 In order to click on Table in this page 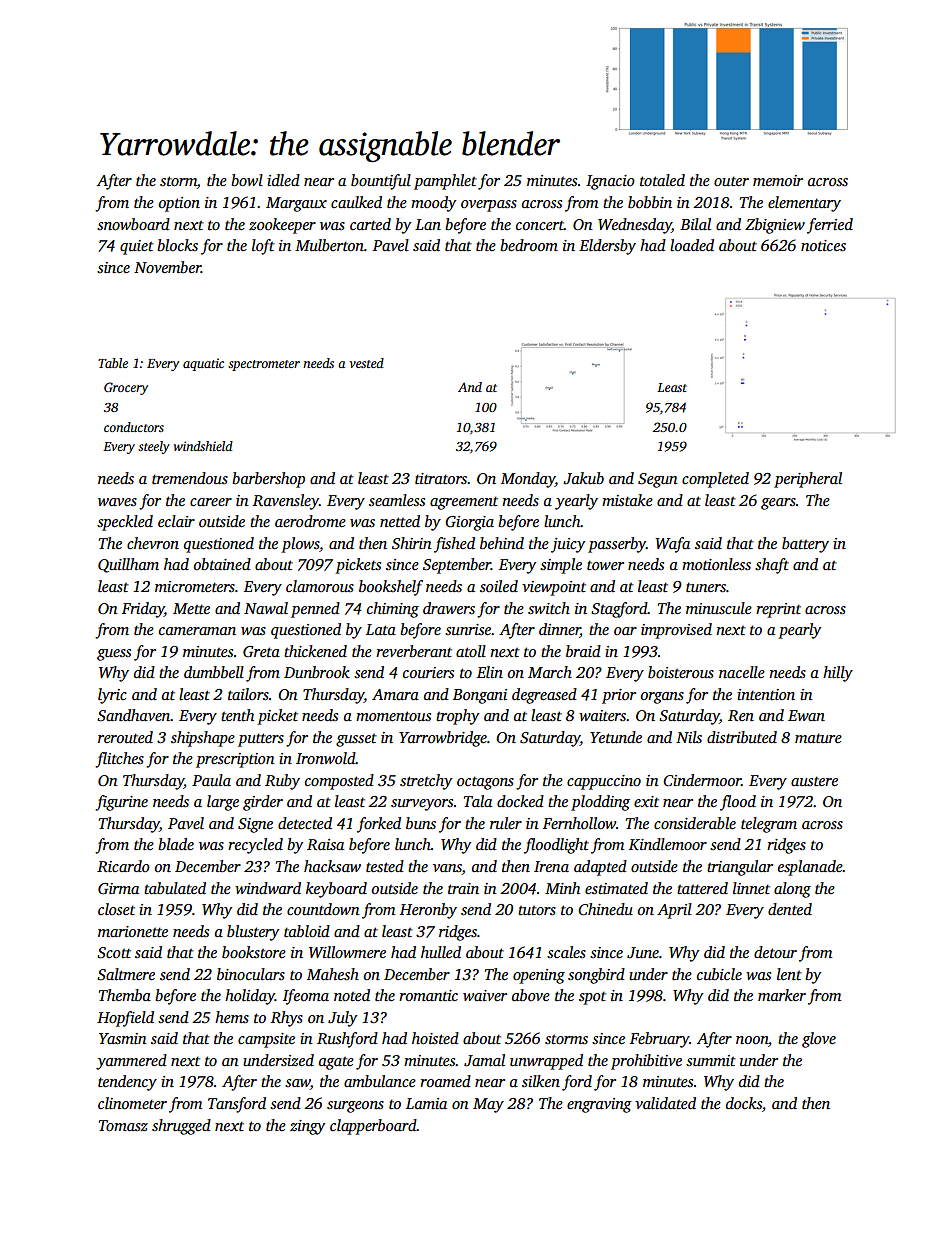, I will do `click(113, 363)`.
